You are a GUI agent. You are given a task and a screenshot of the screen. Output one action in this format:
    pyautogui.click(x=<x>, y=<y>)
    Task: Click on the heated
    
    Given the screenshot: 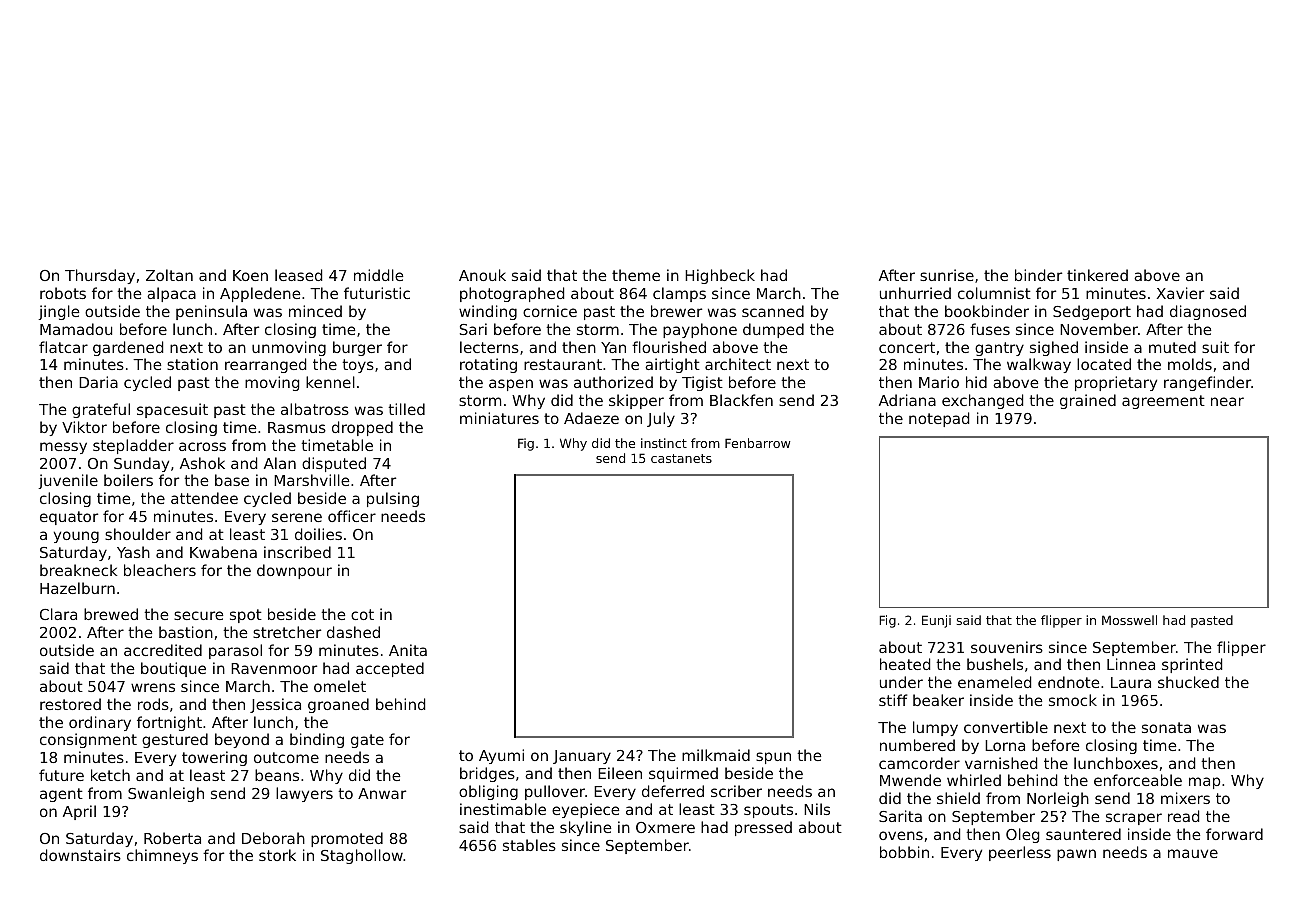 What is the action you would take?
    pyautogui.click(x=905, y=664)
